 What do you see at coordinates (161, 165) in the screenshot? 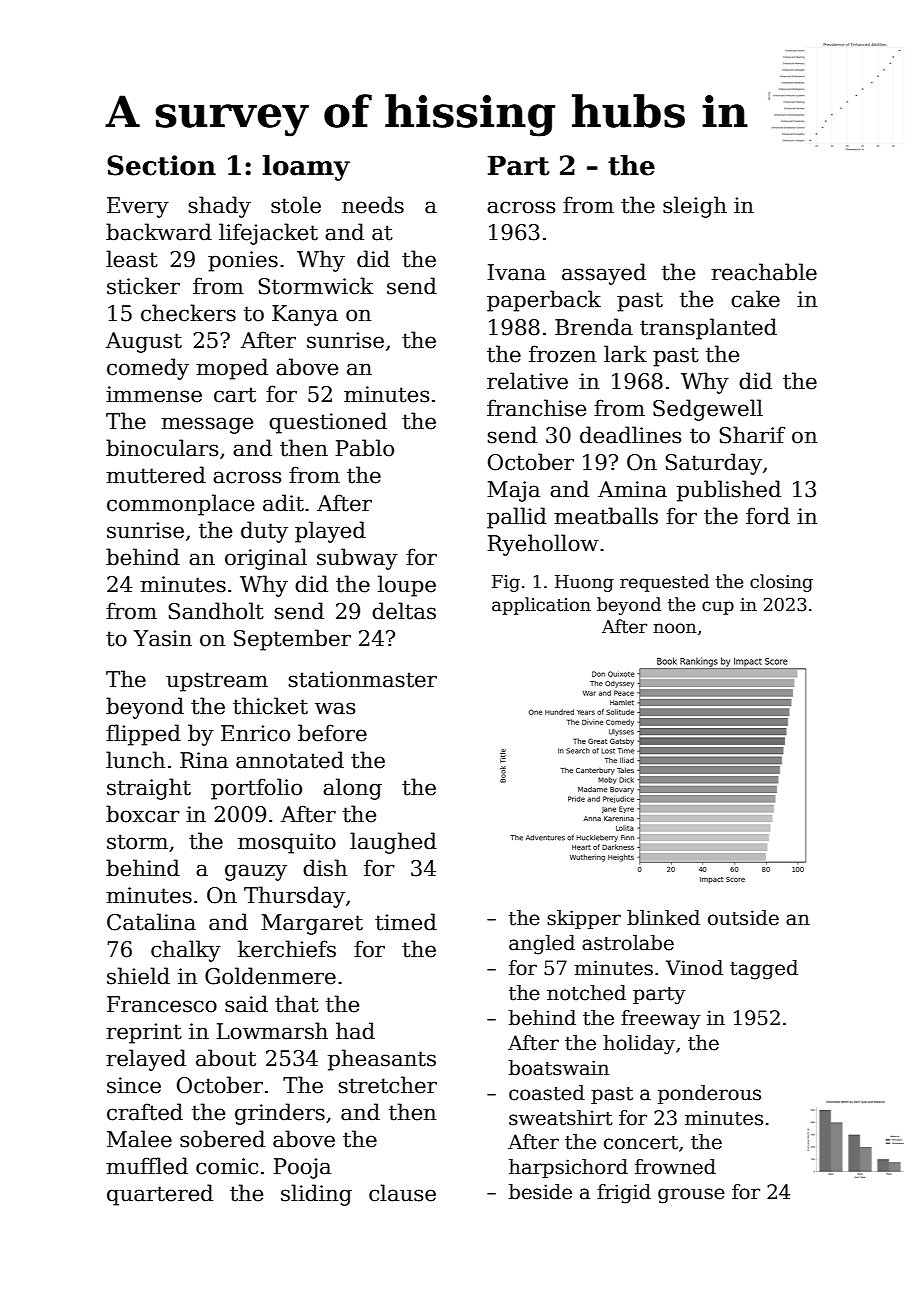
I see `Section` at bounding box center [161, 165].
